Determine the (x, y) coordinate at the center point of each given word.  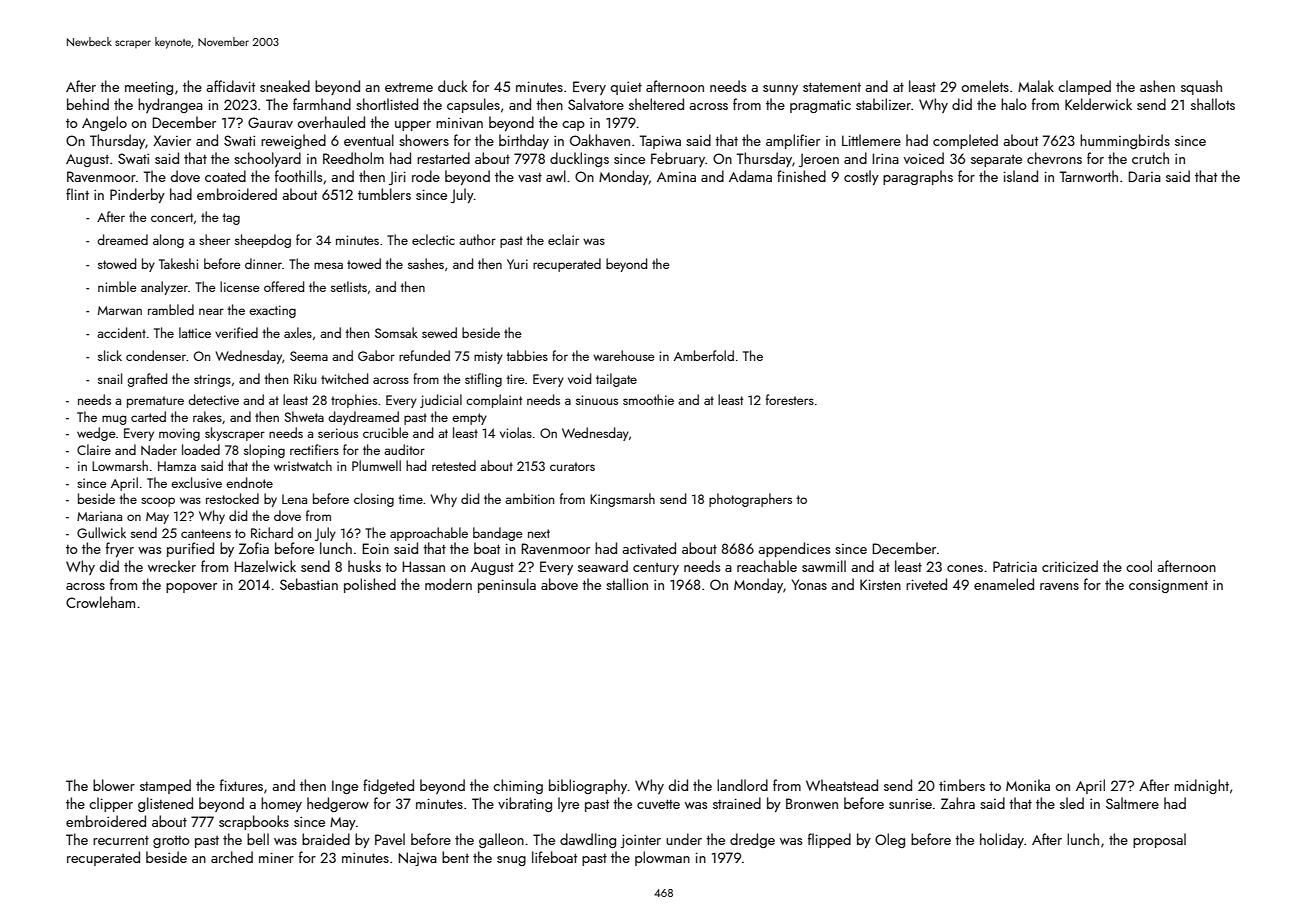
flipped (829, 840)
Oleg (890, 840)
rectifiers (314, 449)
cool (1139, 566)
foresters (790, 399)
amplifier (793, 141)
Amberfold (704, 355)
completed (965, 141)
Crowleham (100, 602)
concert (172, 217)
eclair (563, 239)
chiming (518, 786)
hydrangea (170, 105)
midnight (1201, 786)
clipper (111, 804)
